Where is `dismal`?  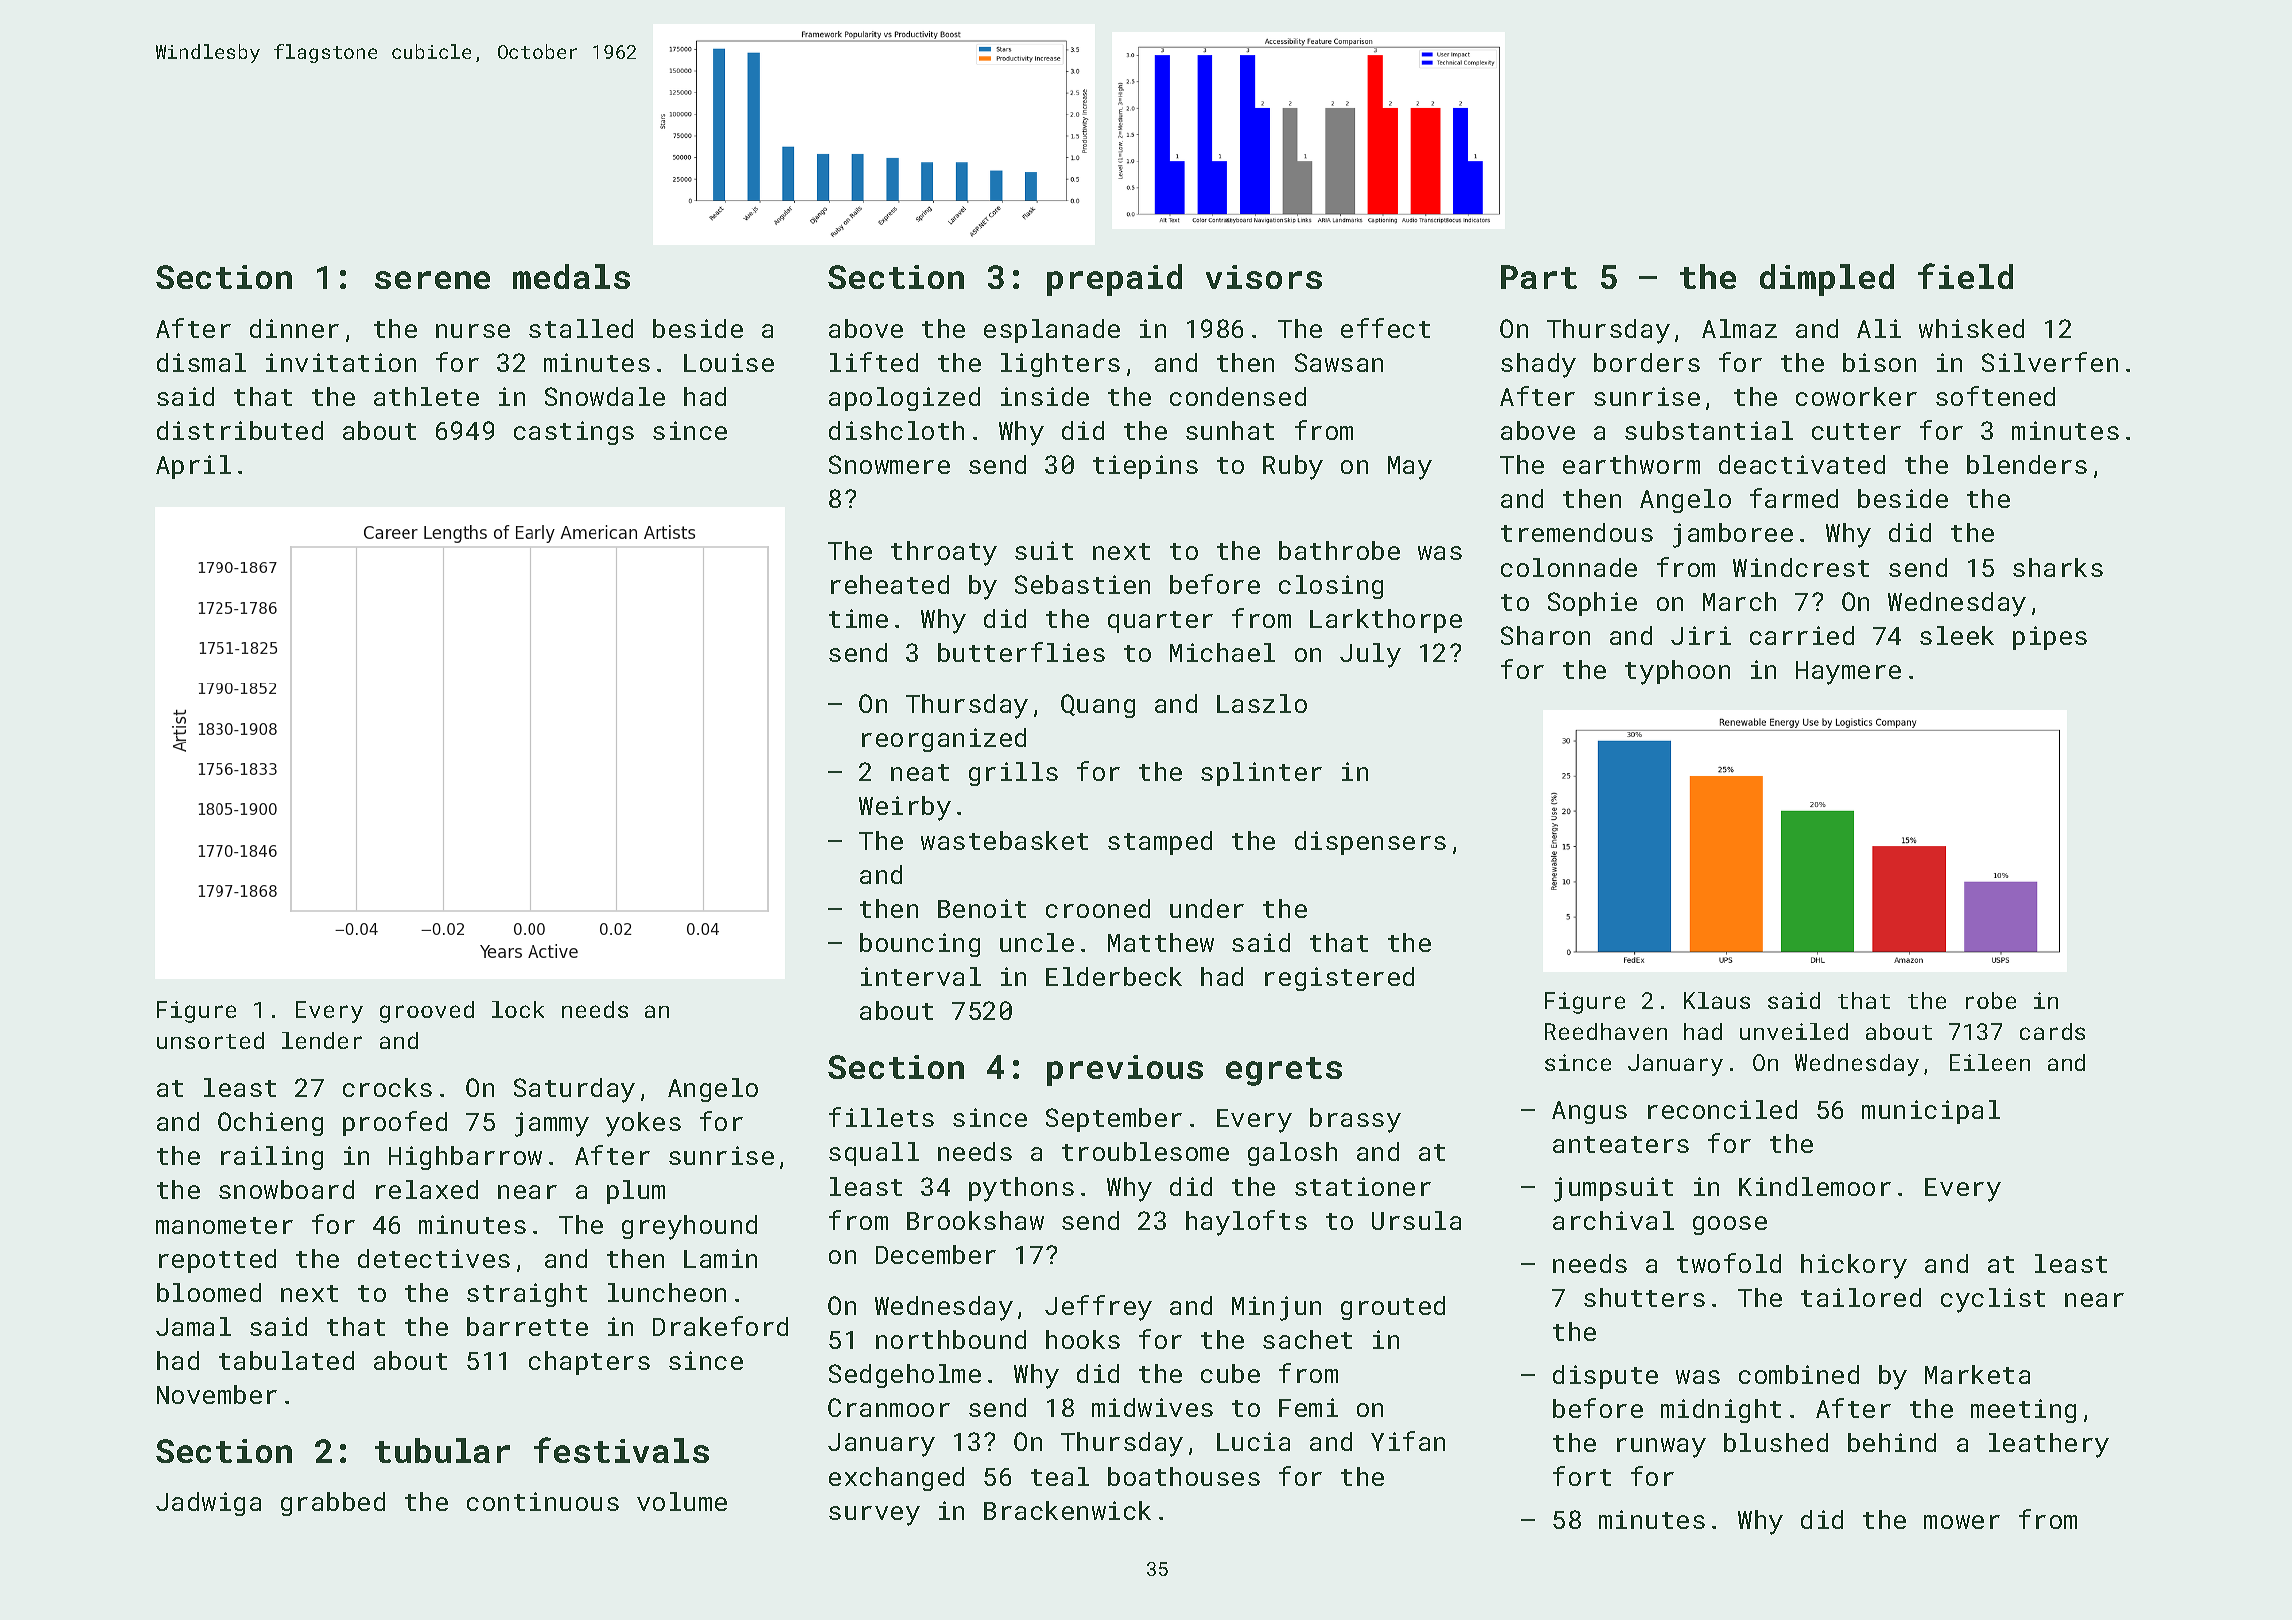
dismal is located at coordinates (201, 362).
